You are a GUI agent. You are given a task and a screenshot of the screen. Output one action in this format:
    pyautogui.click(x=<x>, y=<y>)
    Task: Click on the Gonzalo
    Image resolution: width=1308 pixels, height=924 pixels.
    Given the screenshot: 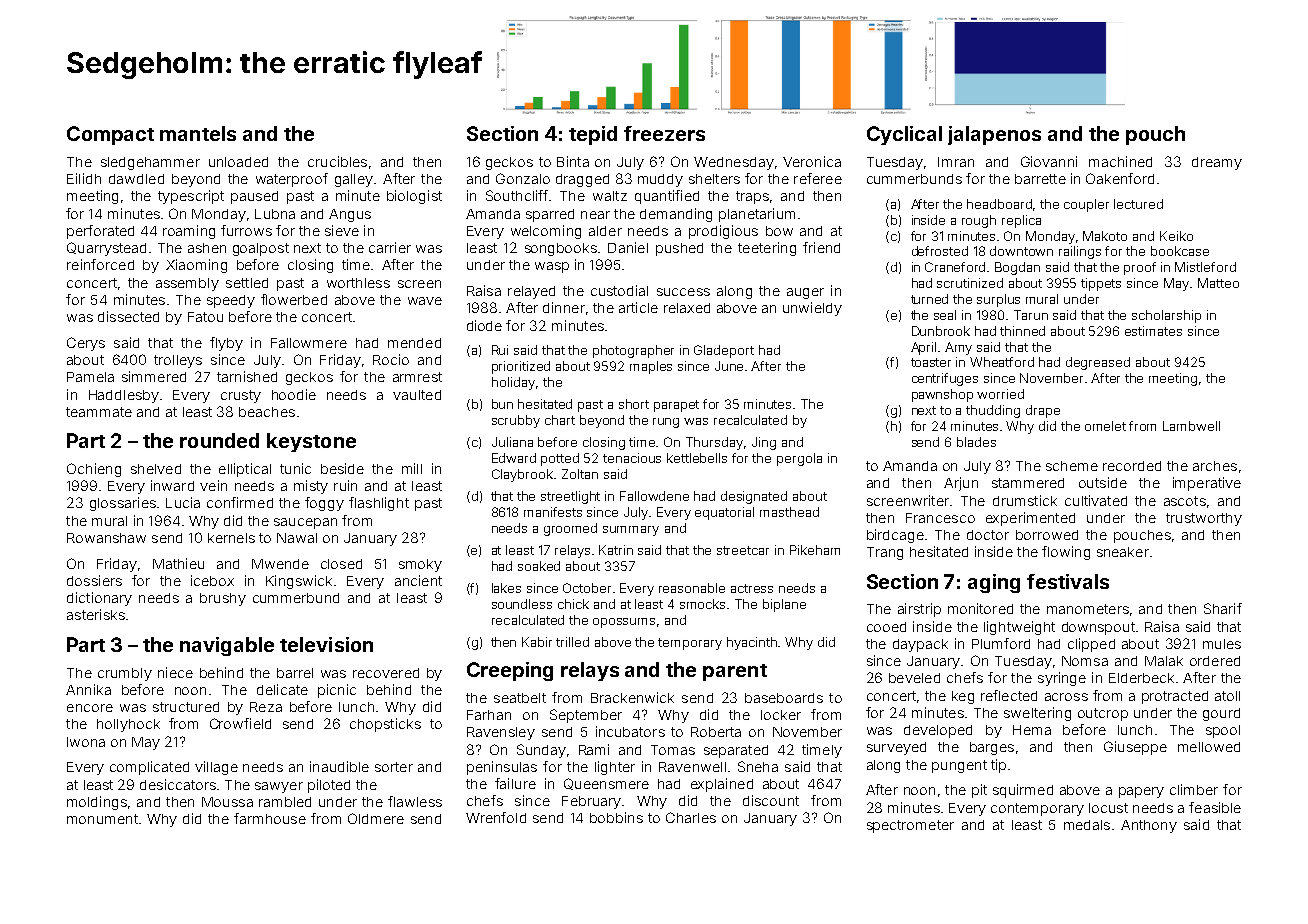 What is the action you would take?
    pyautogui.click(x=523, y=178)
